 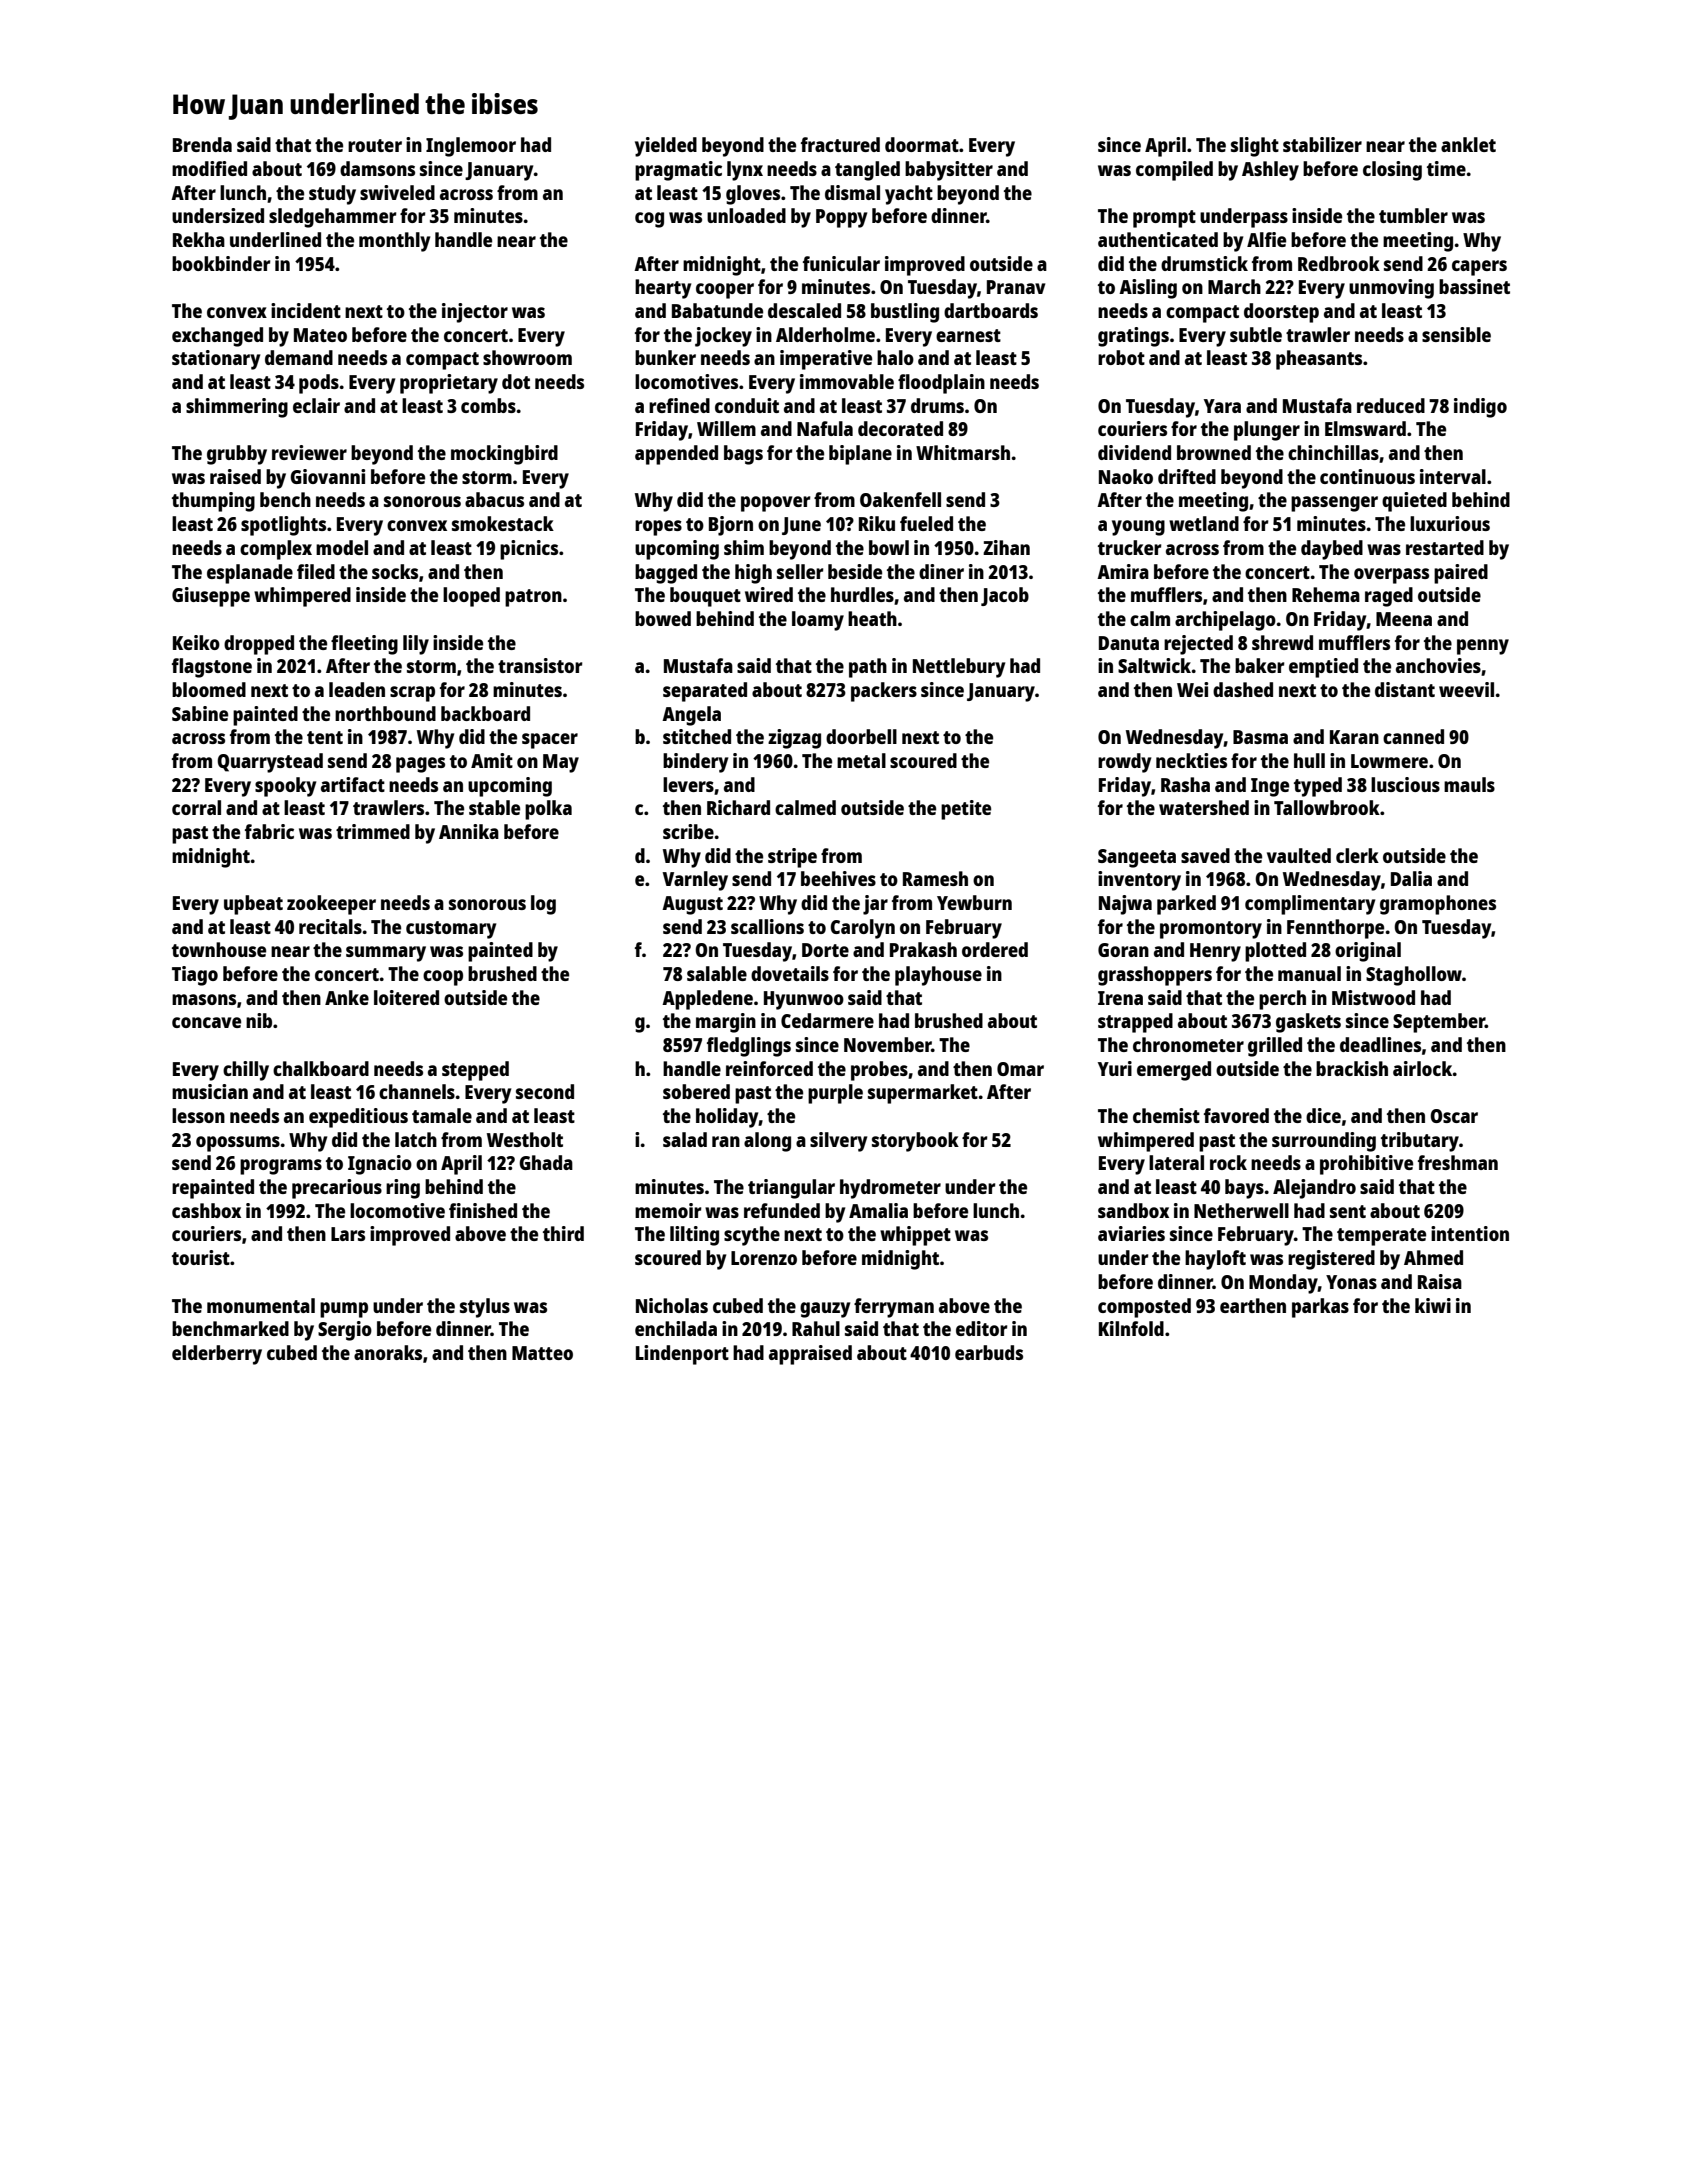 I want to click on Rahul, so click(x=816, y=1328).
